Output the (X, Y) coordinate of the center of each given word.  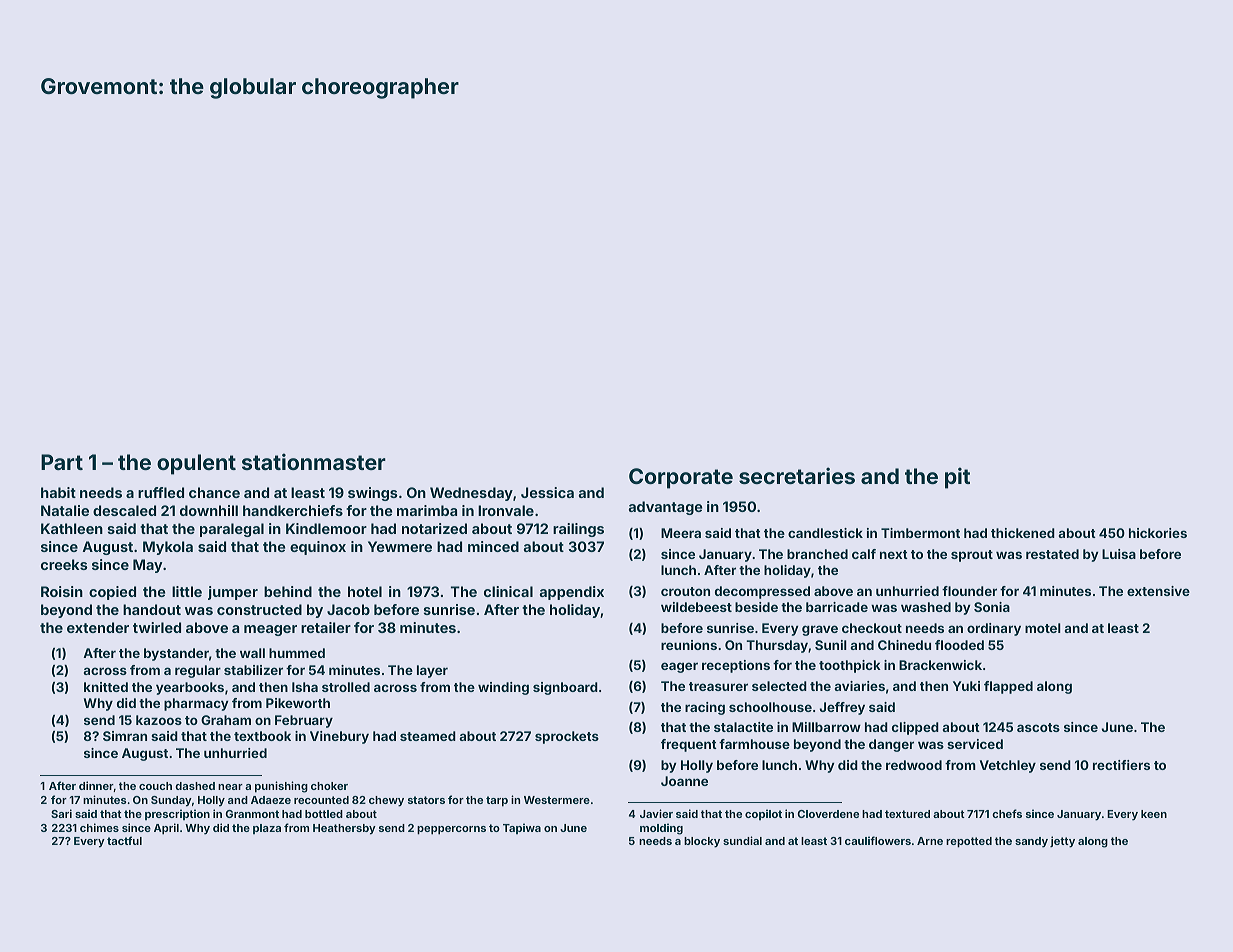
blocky (702, 842)
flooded (959, 645)
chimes (99, 827)
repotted (969, 842)
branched (817, 554)
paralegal (232, 530)
